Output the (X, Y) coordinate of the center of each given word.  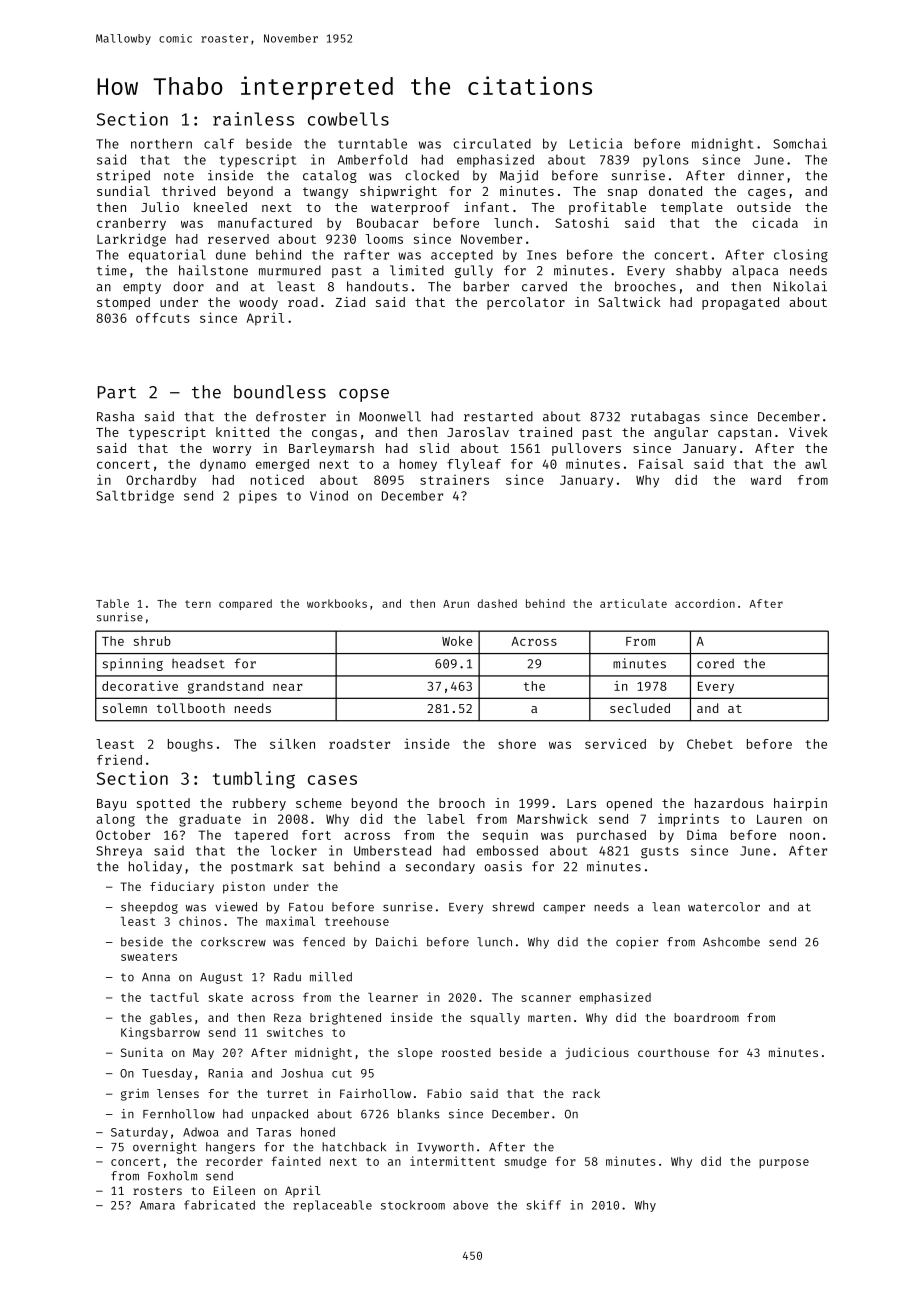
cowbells (348, 119)
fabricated (219, 1205)
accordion (705, 603)
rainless (253, 119)
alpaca (755, 271)
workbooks (337, 603)
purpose (784, 1163)
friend (119, 759)
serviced (615, 743)
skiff (543, 1205)
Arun (456, 604)
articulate (633, 603)
